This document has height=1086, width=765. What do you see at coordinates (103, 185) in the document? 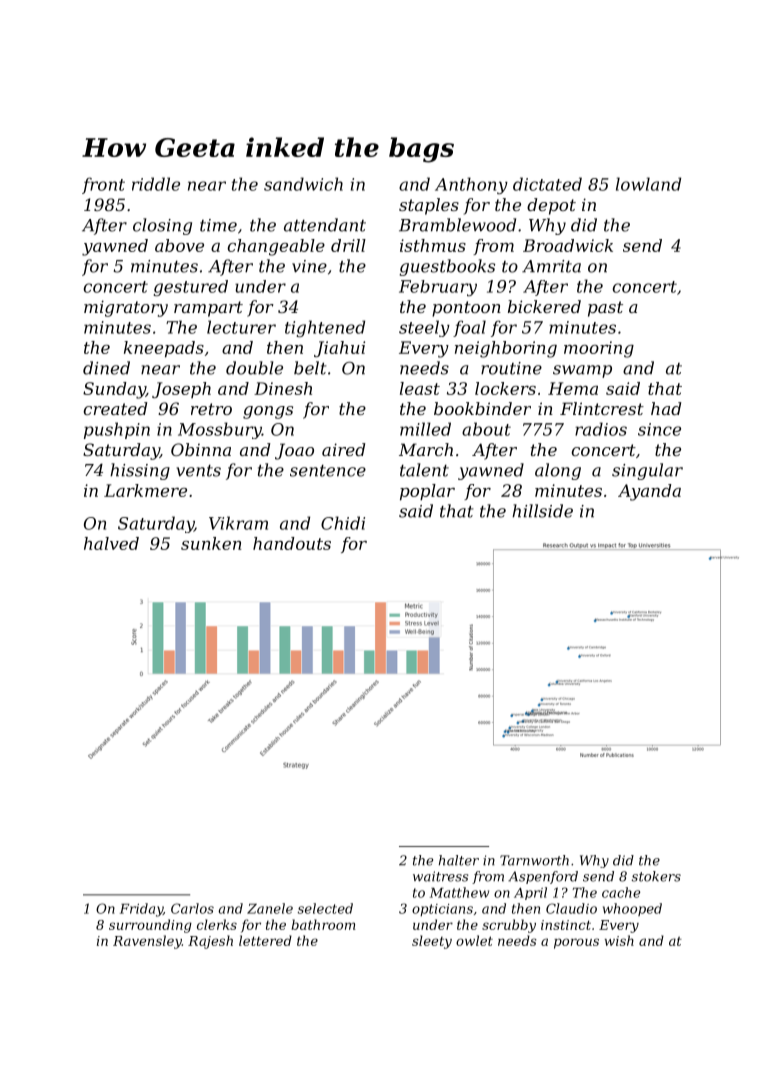
I see `front` at bounding box center [103, 185].
